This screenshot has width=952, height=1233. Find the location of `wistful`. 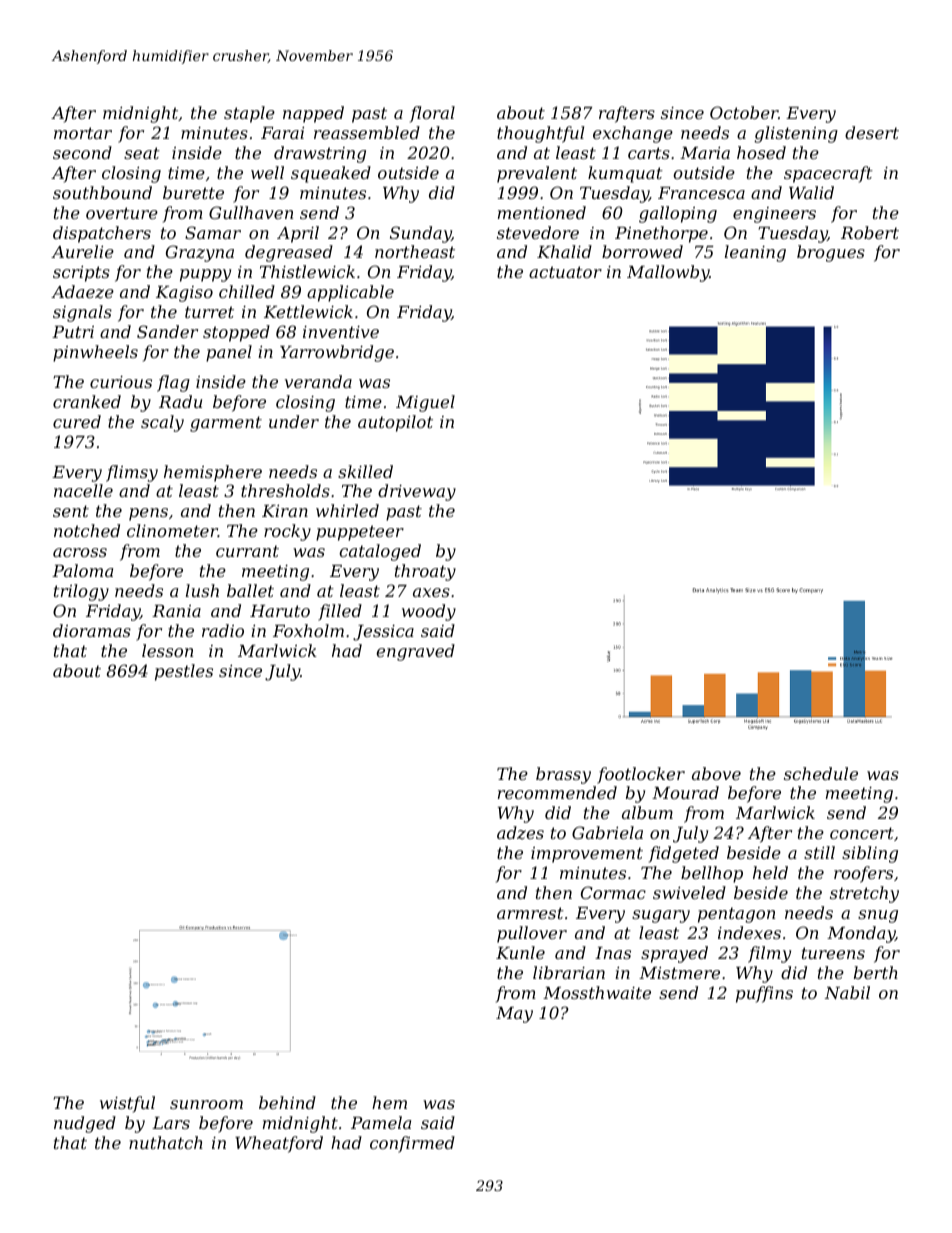

wistful is located at coordinates (127, 1104).
